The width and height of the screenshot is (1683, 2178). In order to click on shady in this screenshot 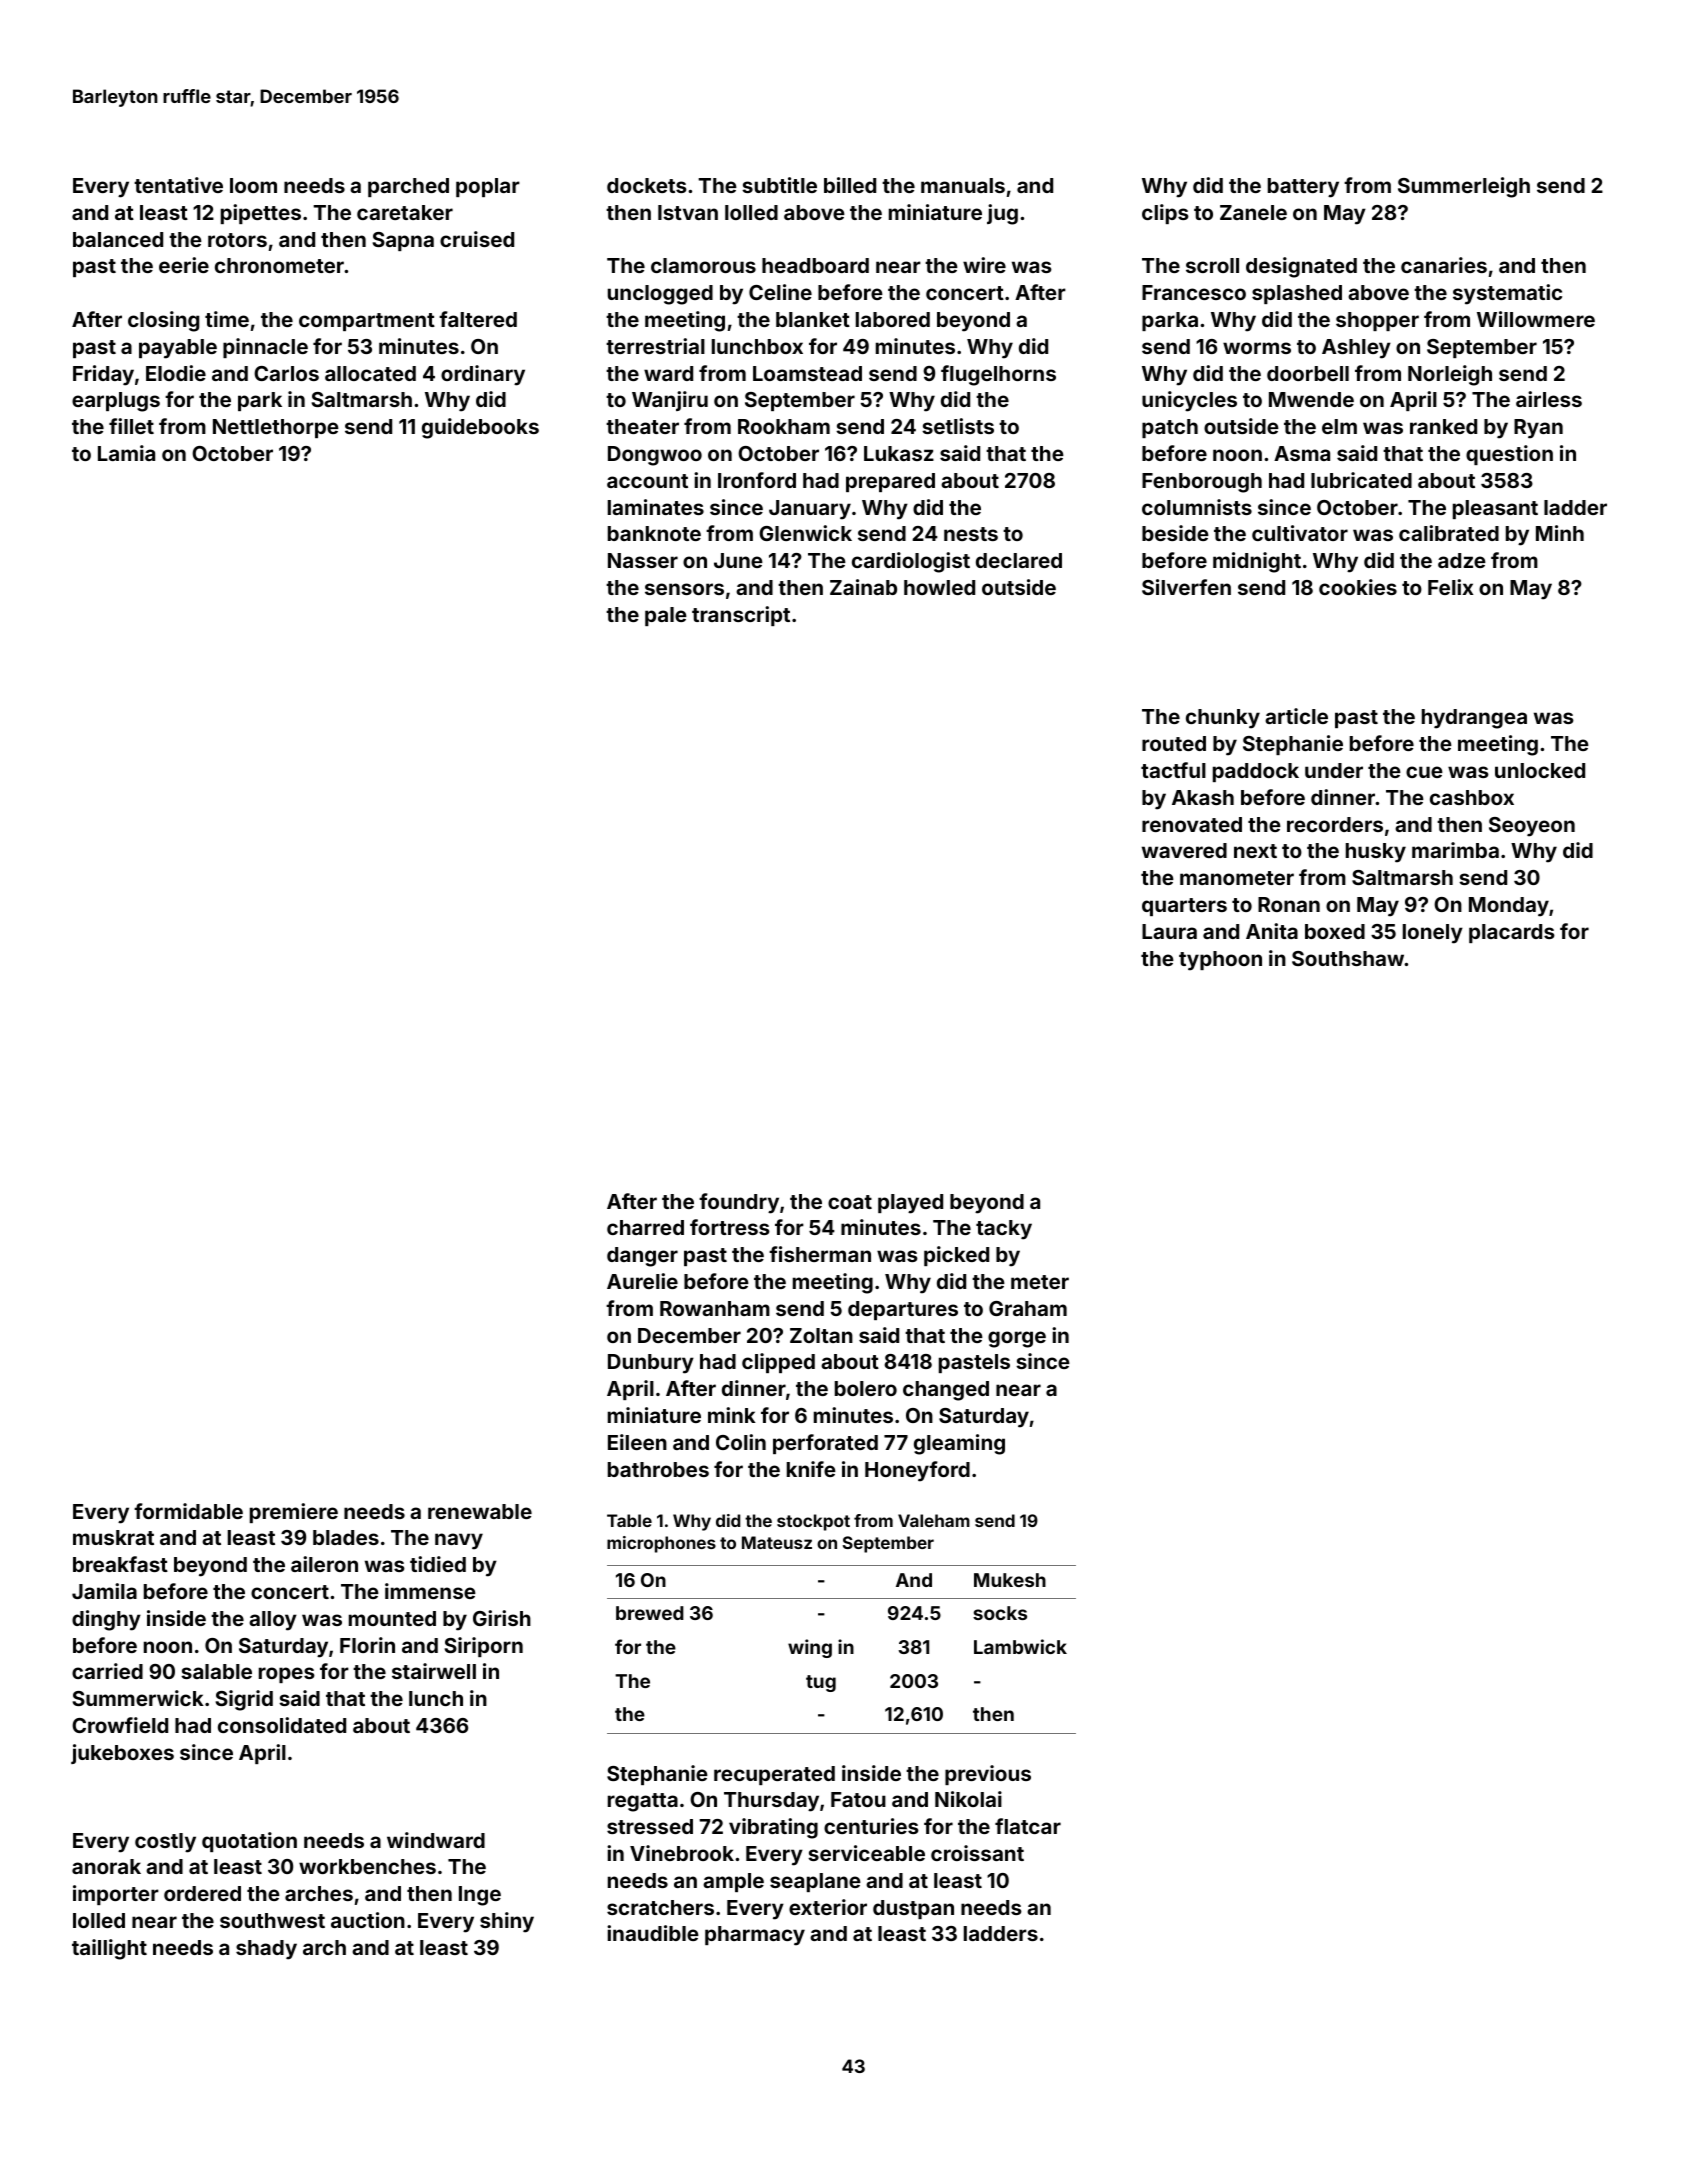, I will do `click(266, 1950)`.
